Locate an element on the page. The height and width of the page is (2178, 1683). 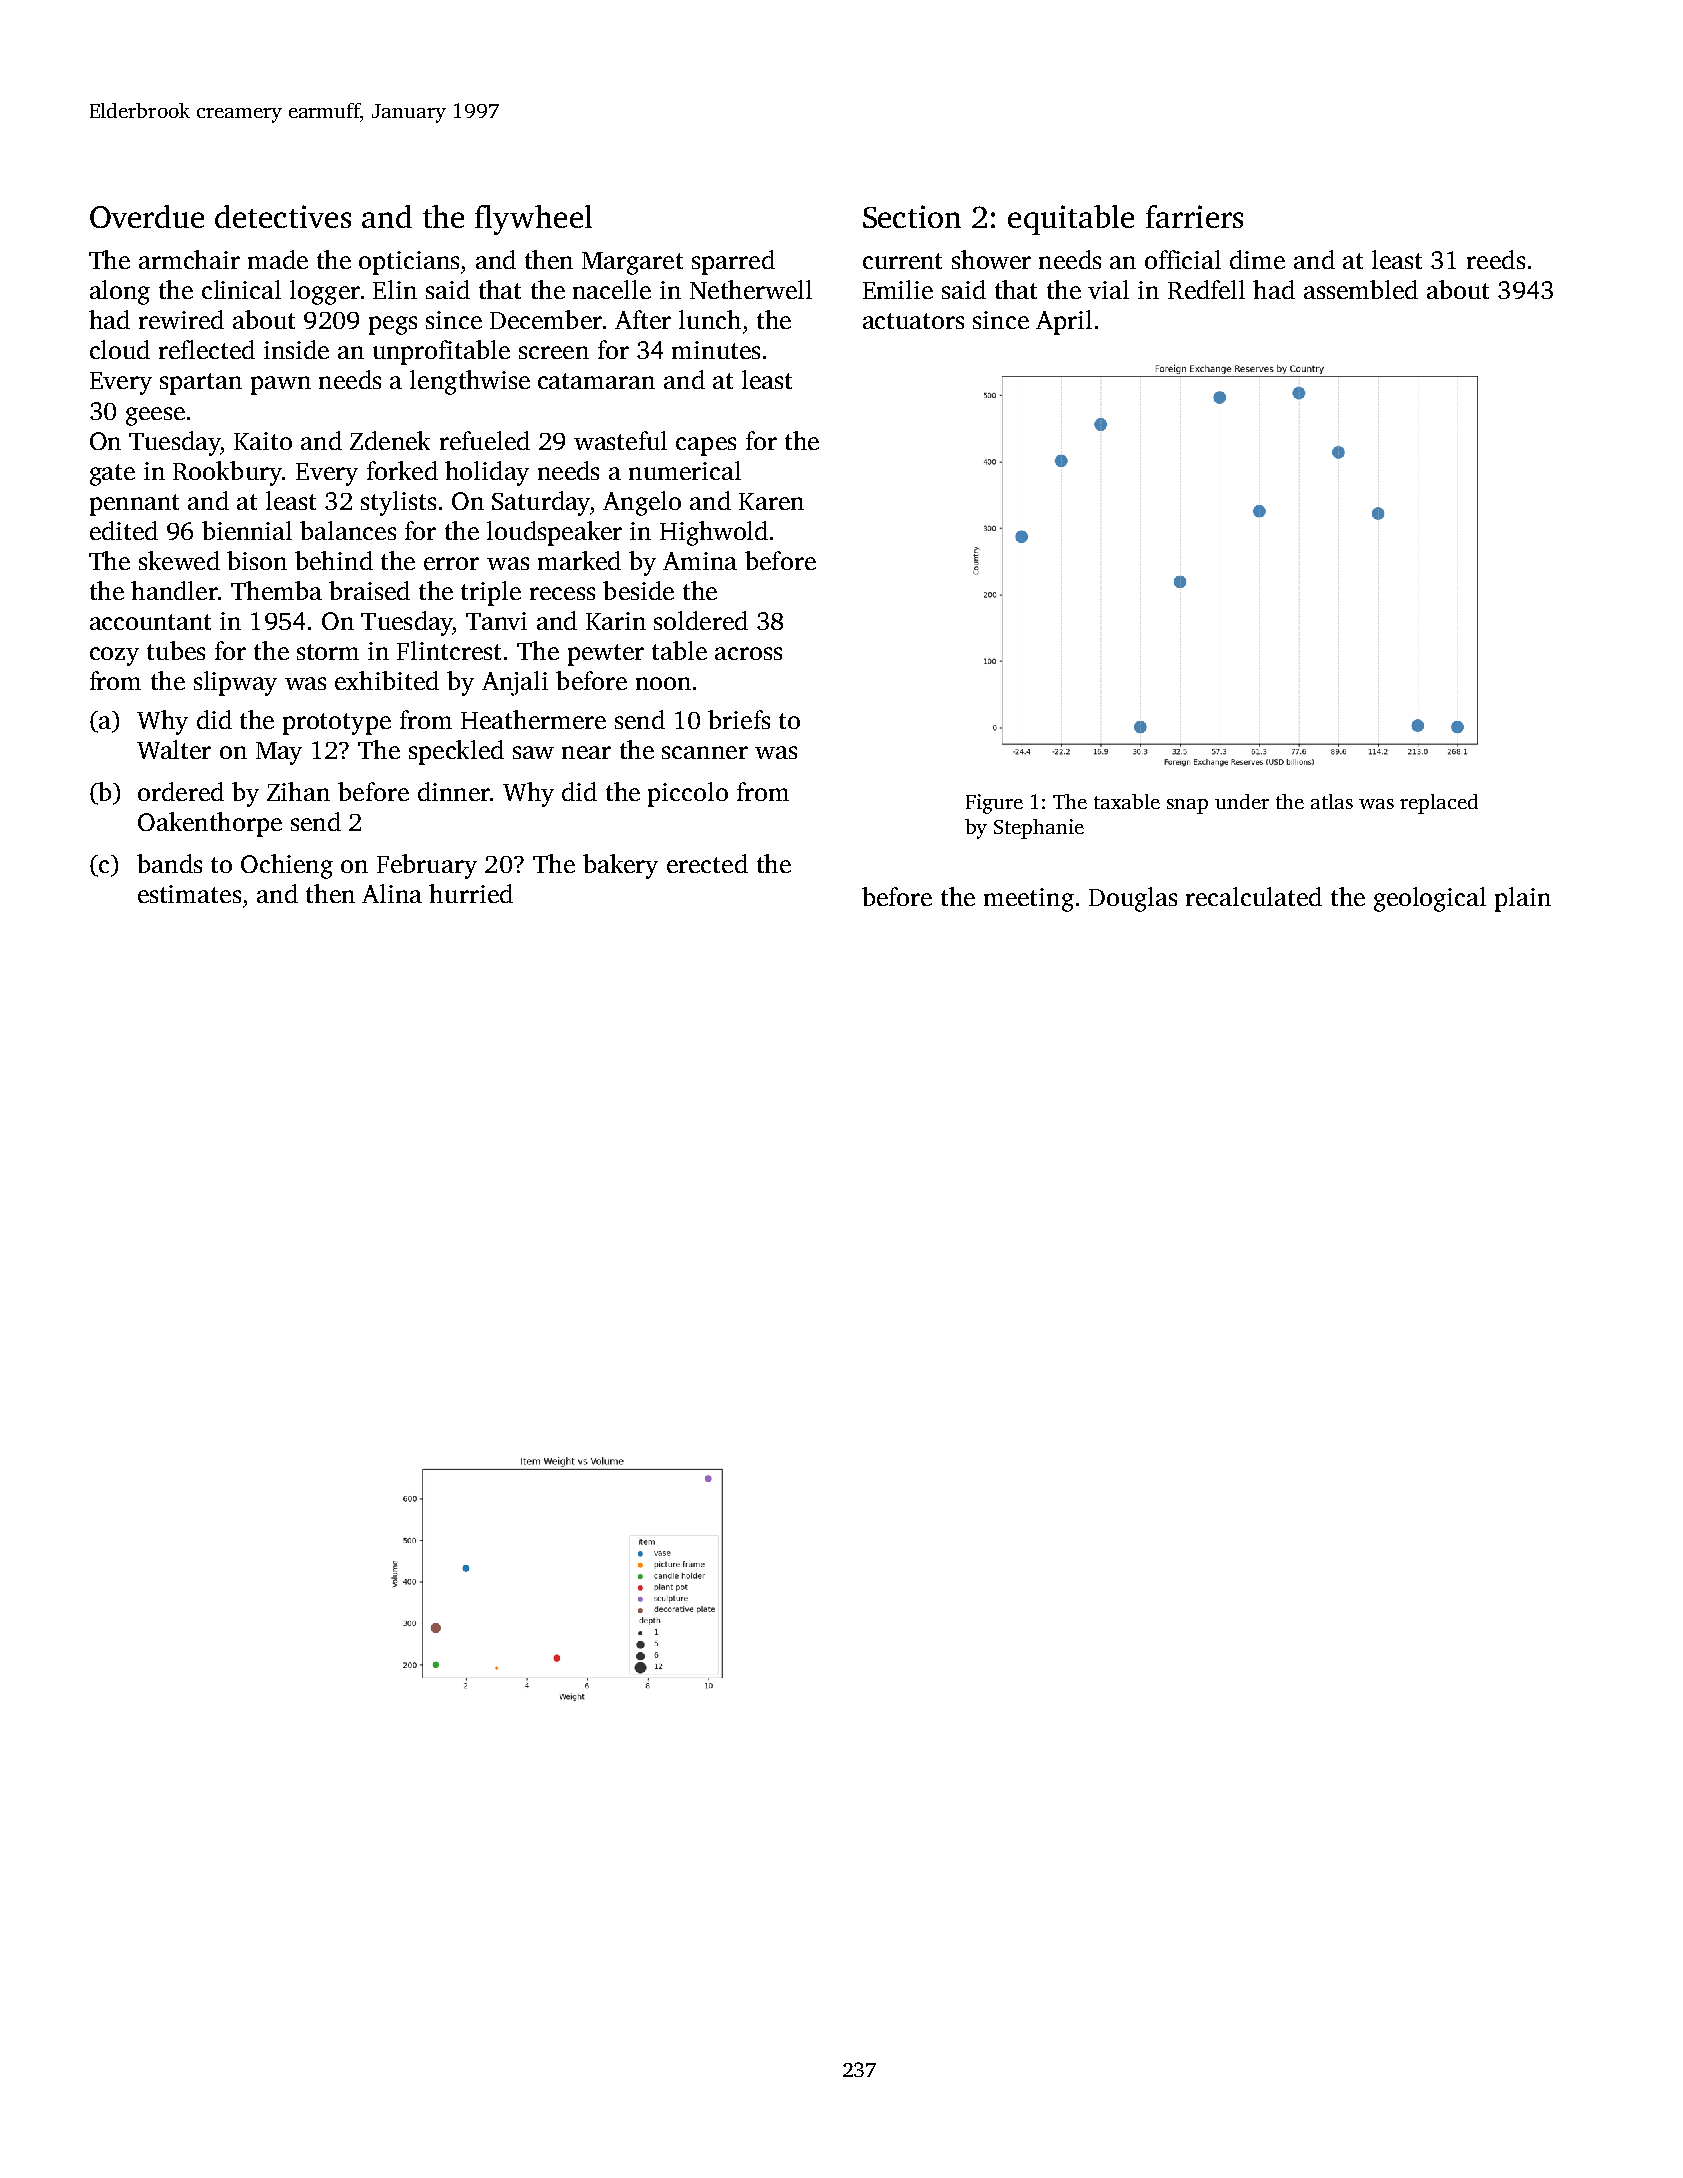
farriers is located at coordinates (1194, 216).
